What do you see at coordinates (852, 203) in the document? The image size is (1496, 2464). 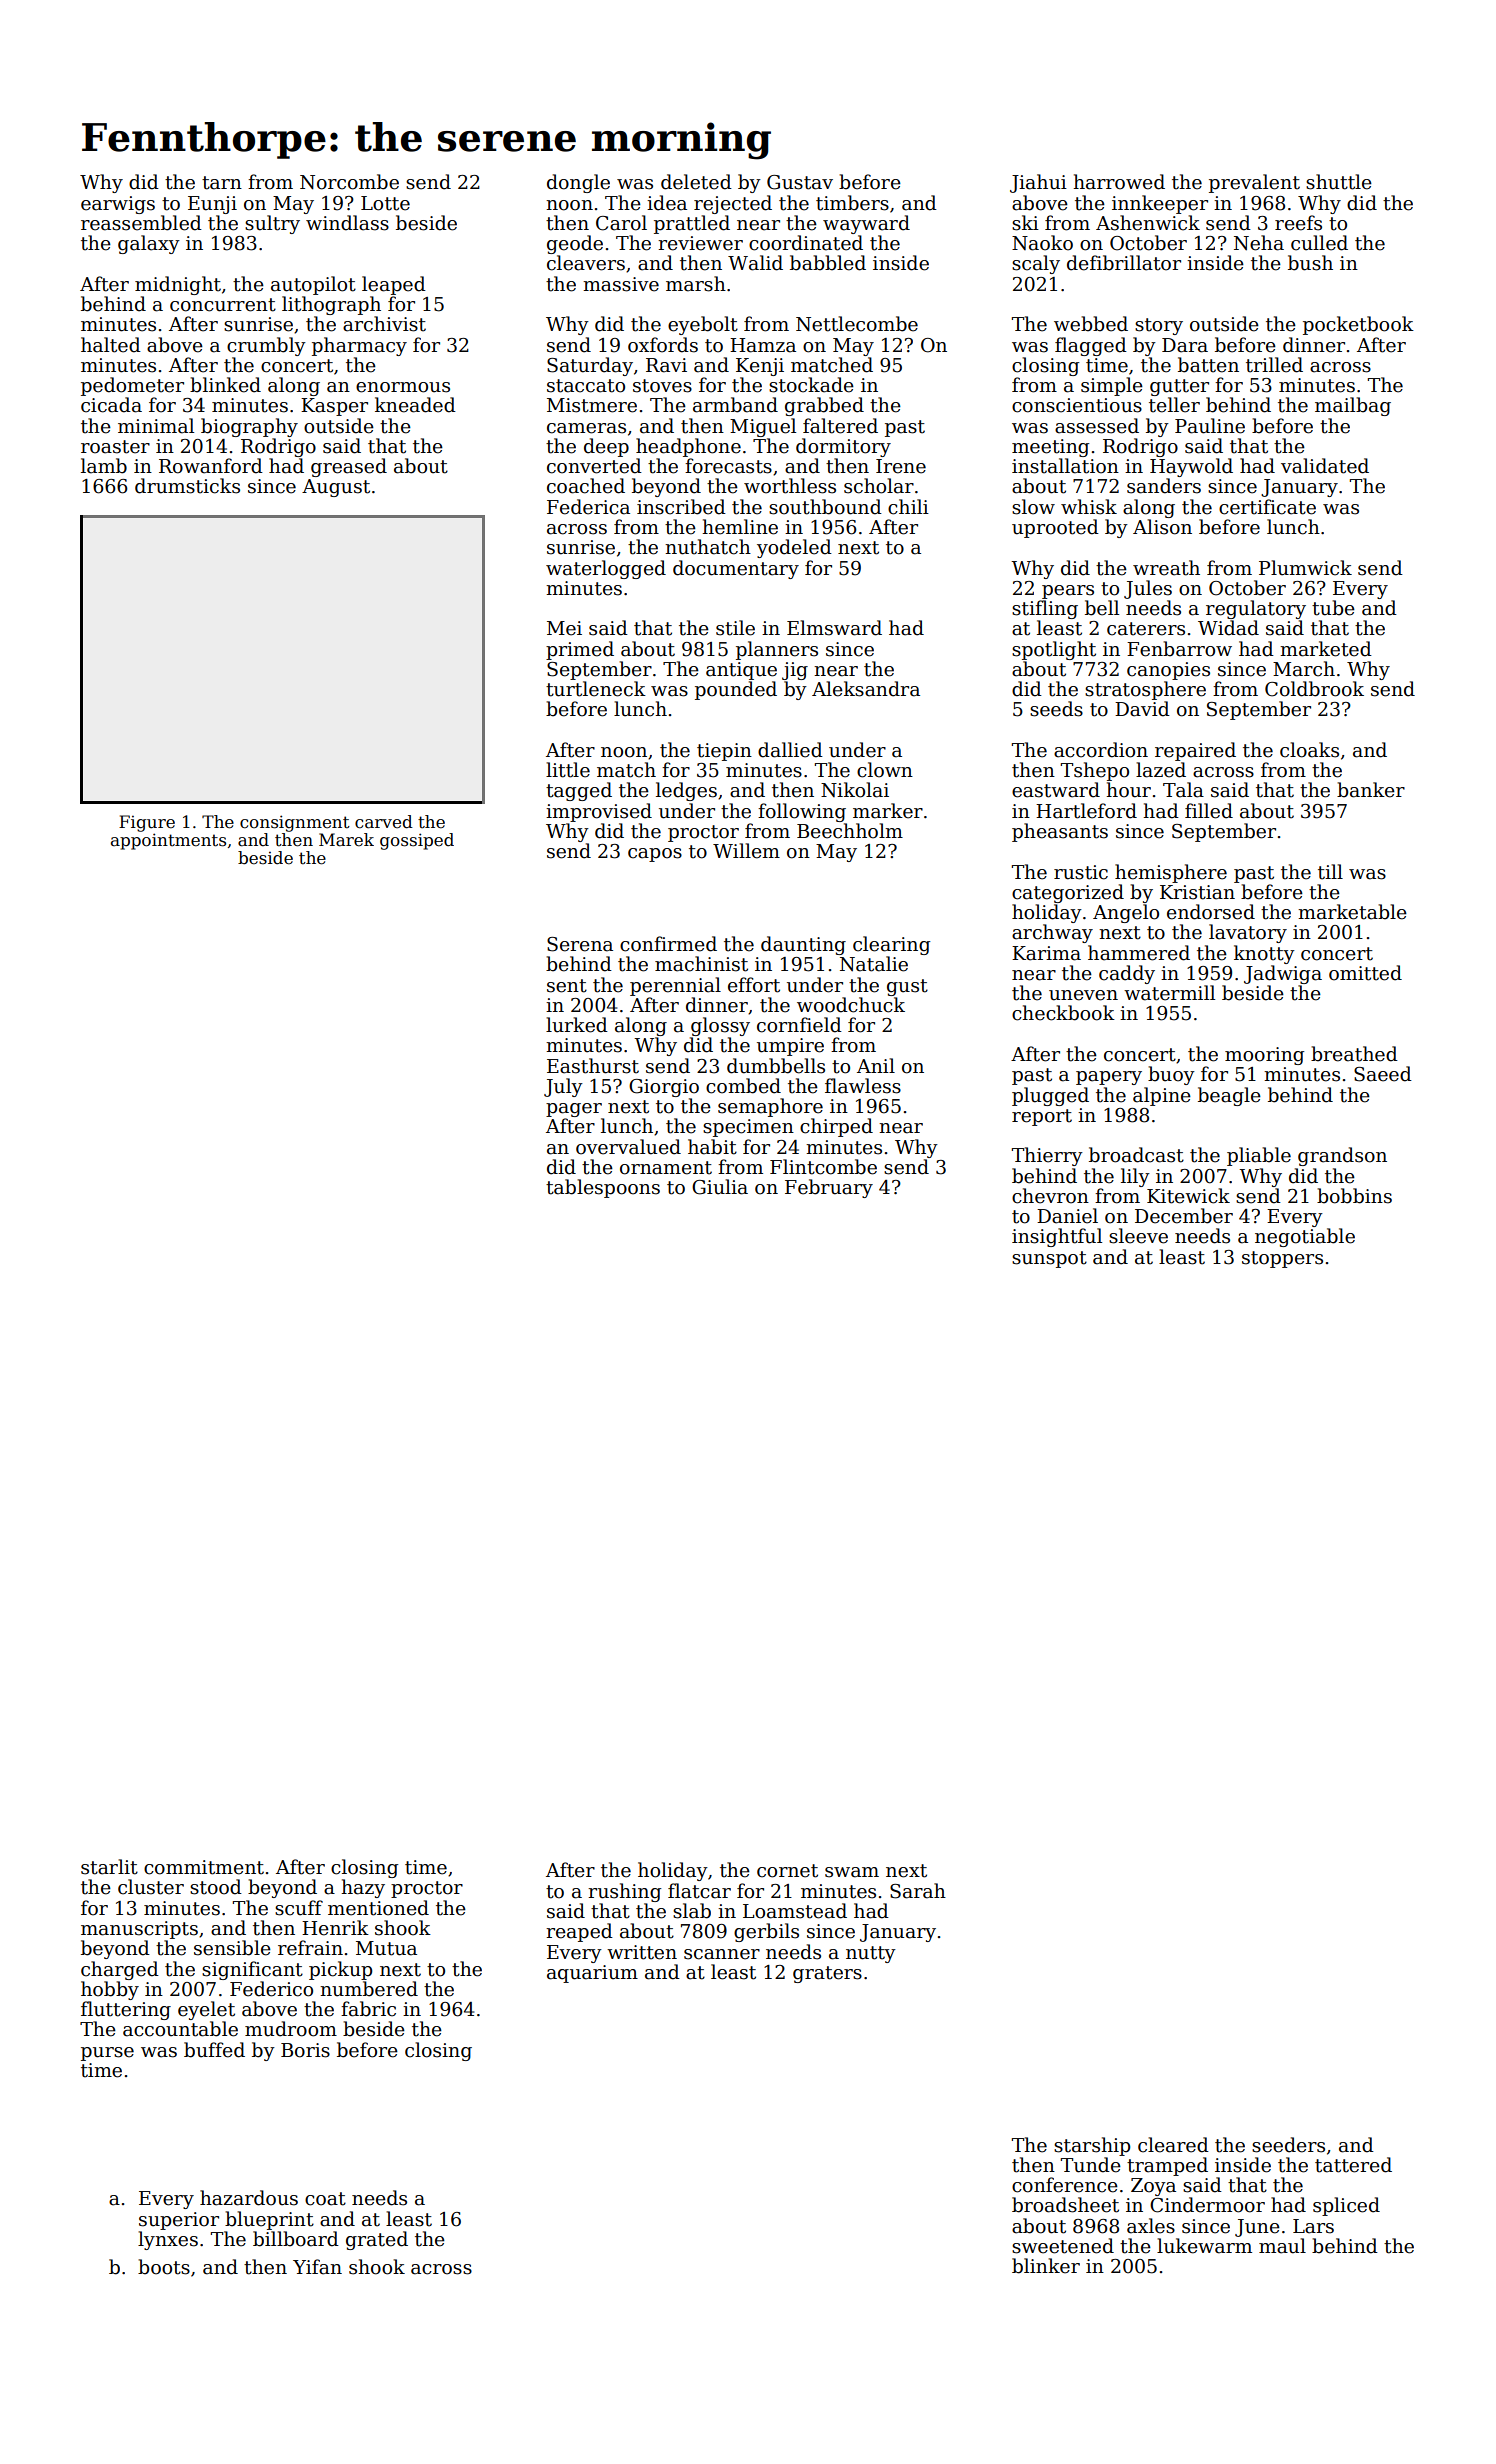 I see `timbers` at bounding box center [852, 203].
